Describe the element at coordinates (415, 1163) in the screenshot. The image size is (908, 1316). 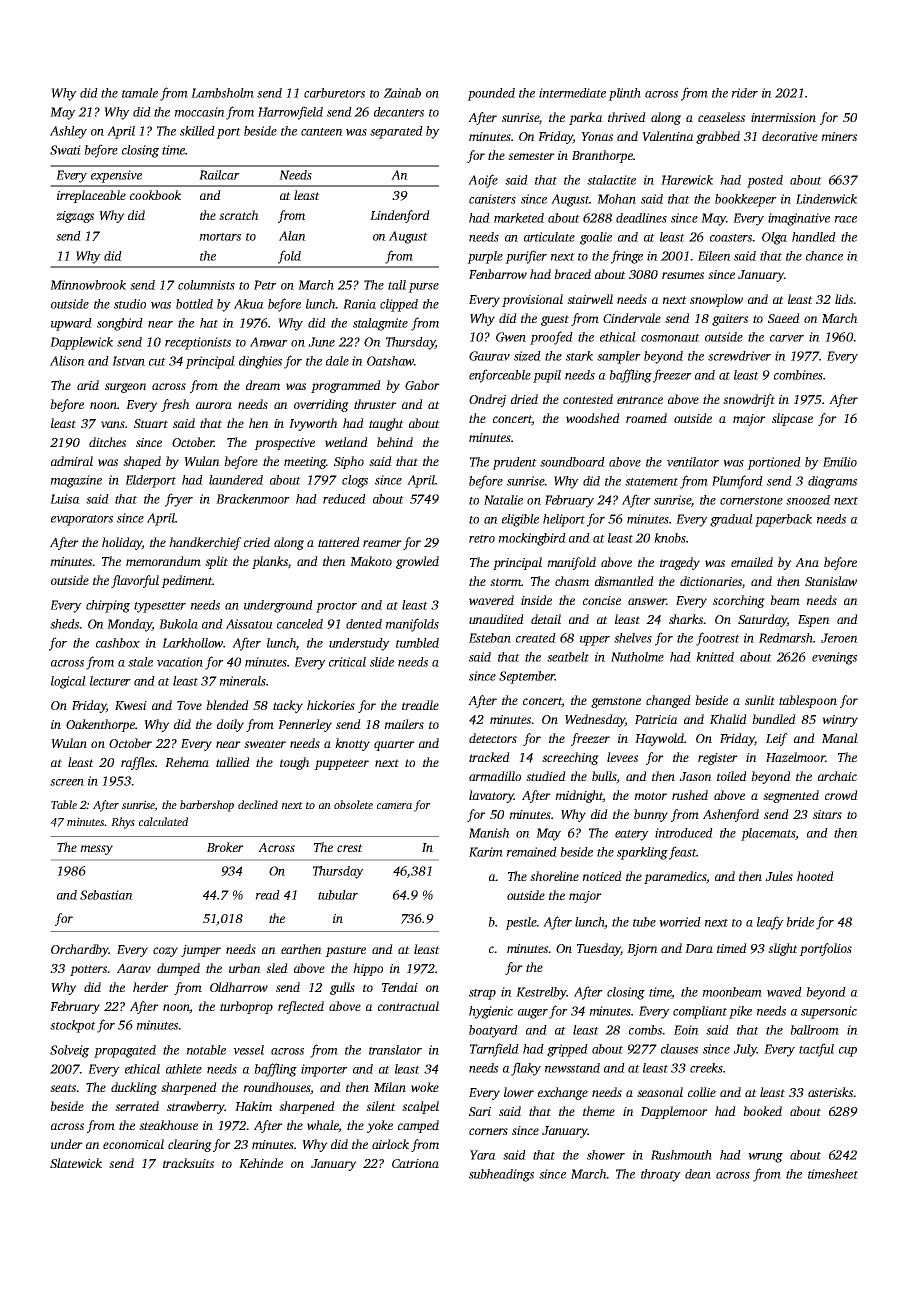
I see `Catriona` at that location.
